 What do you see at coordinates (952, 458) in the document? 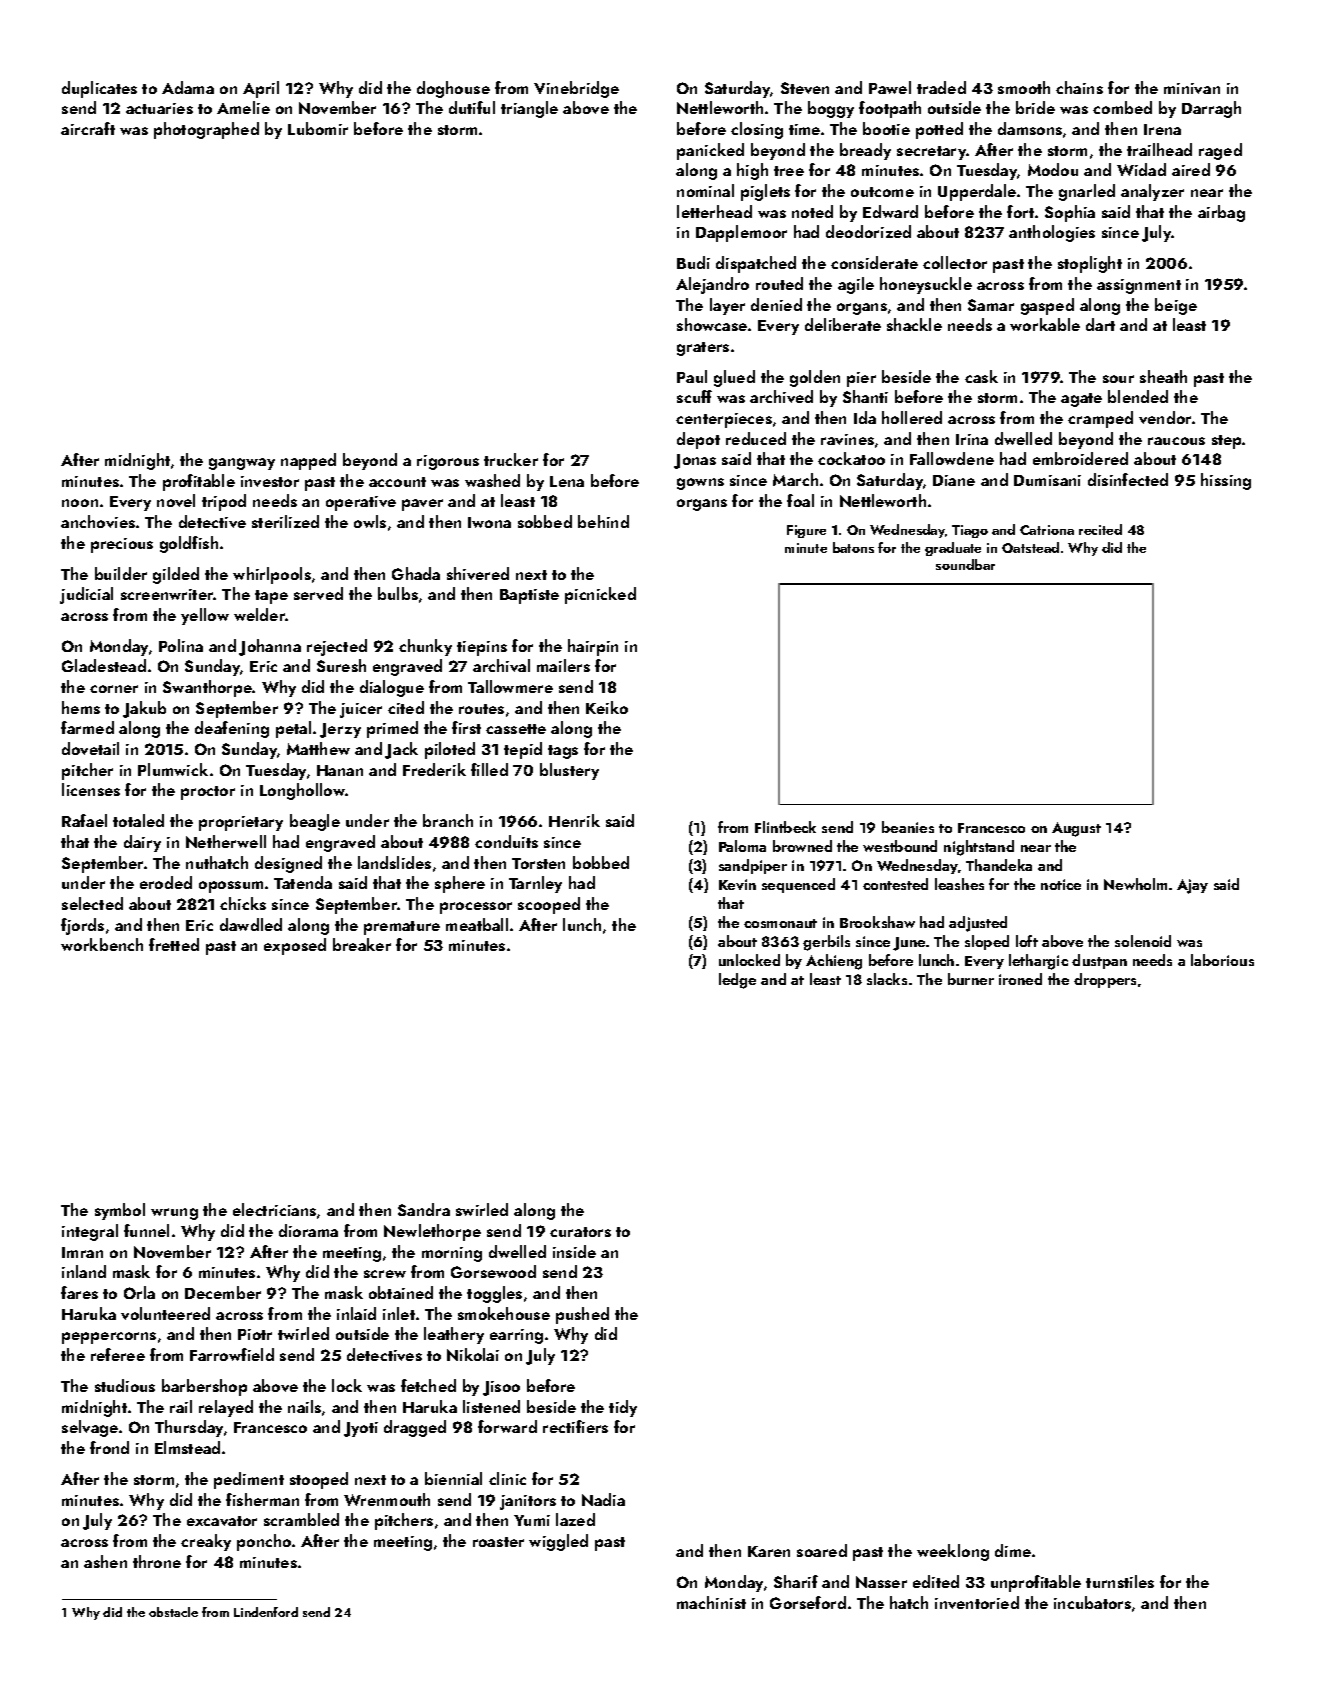
I see `Fallowdene` at bounding box center [952, 458].
